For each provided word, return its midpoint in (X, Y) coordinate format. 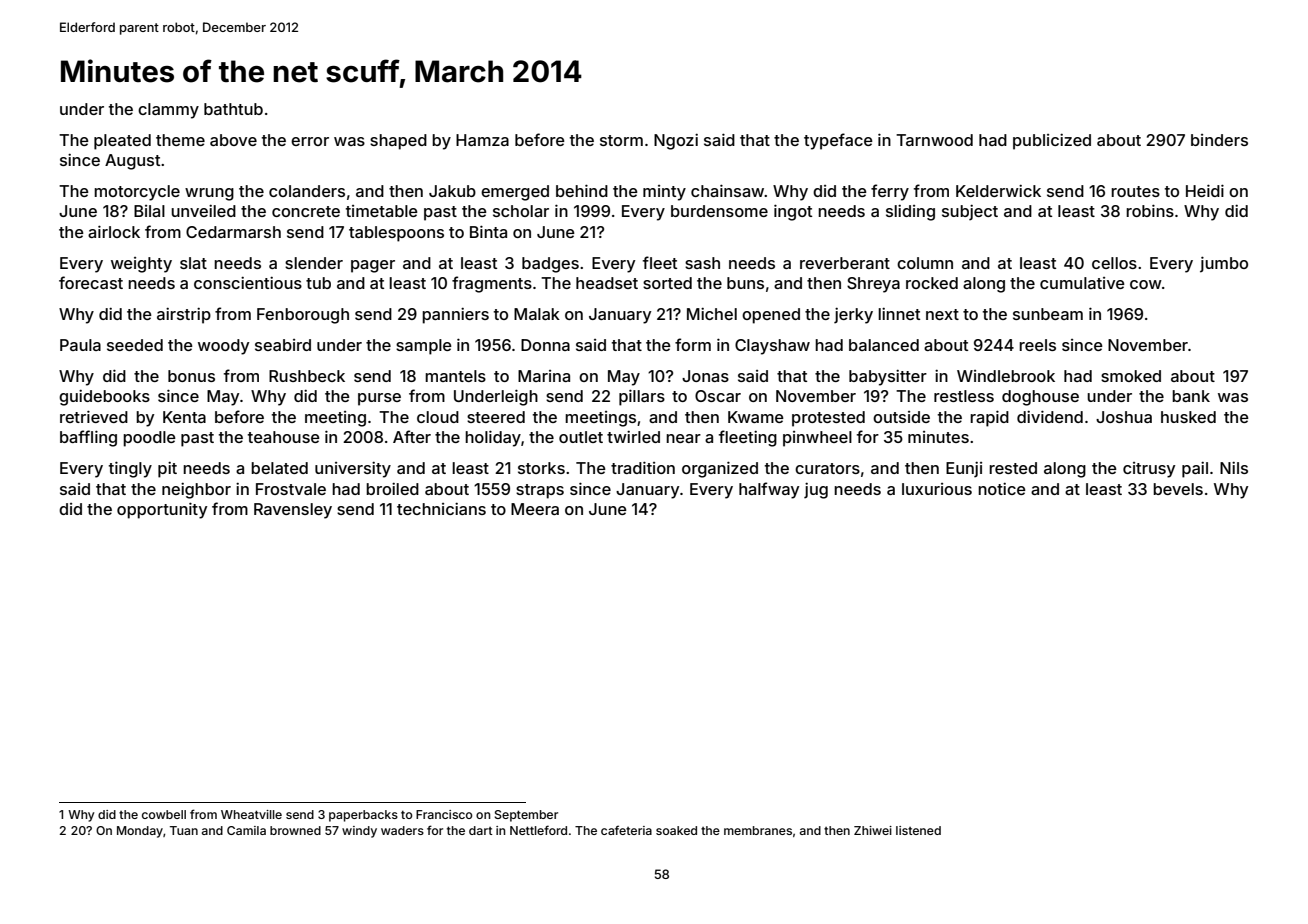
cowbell (164, 814)
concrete (306, 211)
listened (918, 830)
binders (1219, 140)
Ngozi (676, 142)
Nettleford (538, 830)
